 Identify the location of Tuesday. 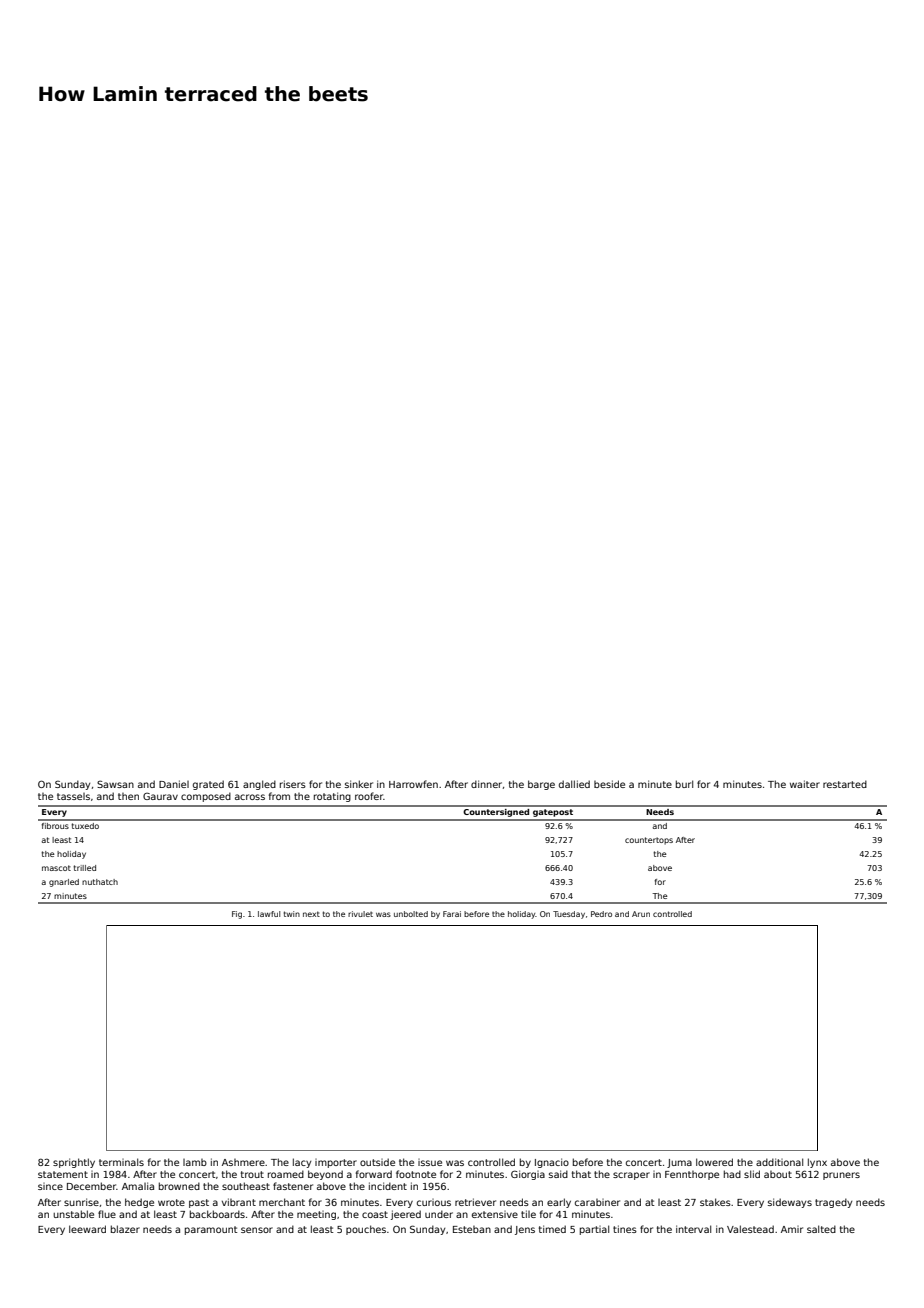
(569, 915).
